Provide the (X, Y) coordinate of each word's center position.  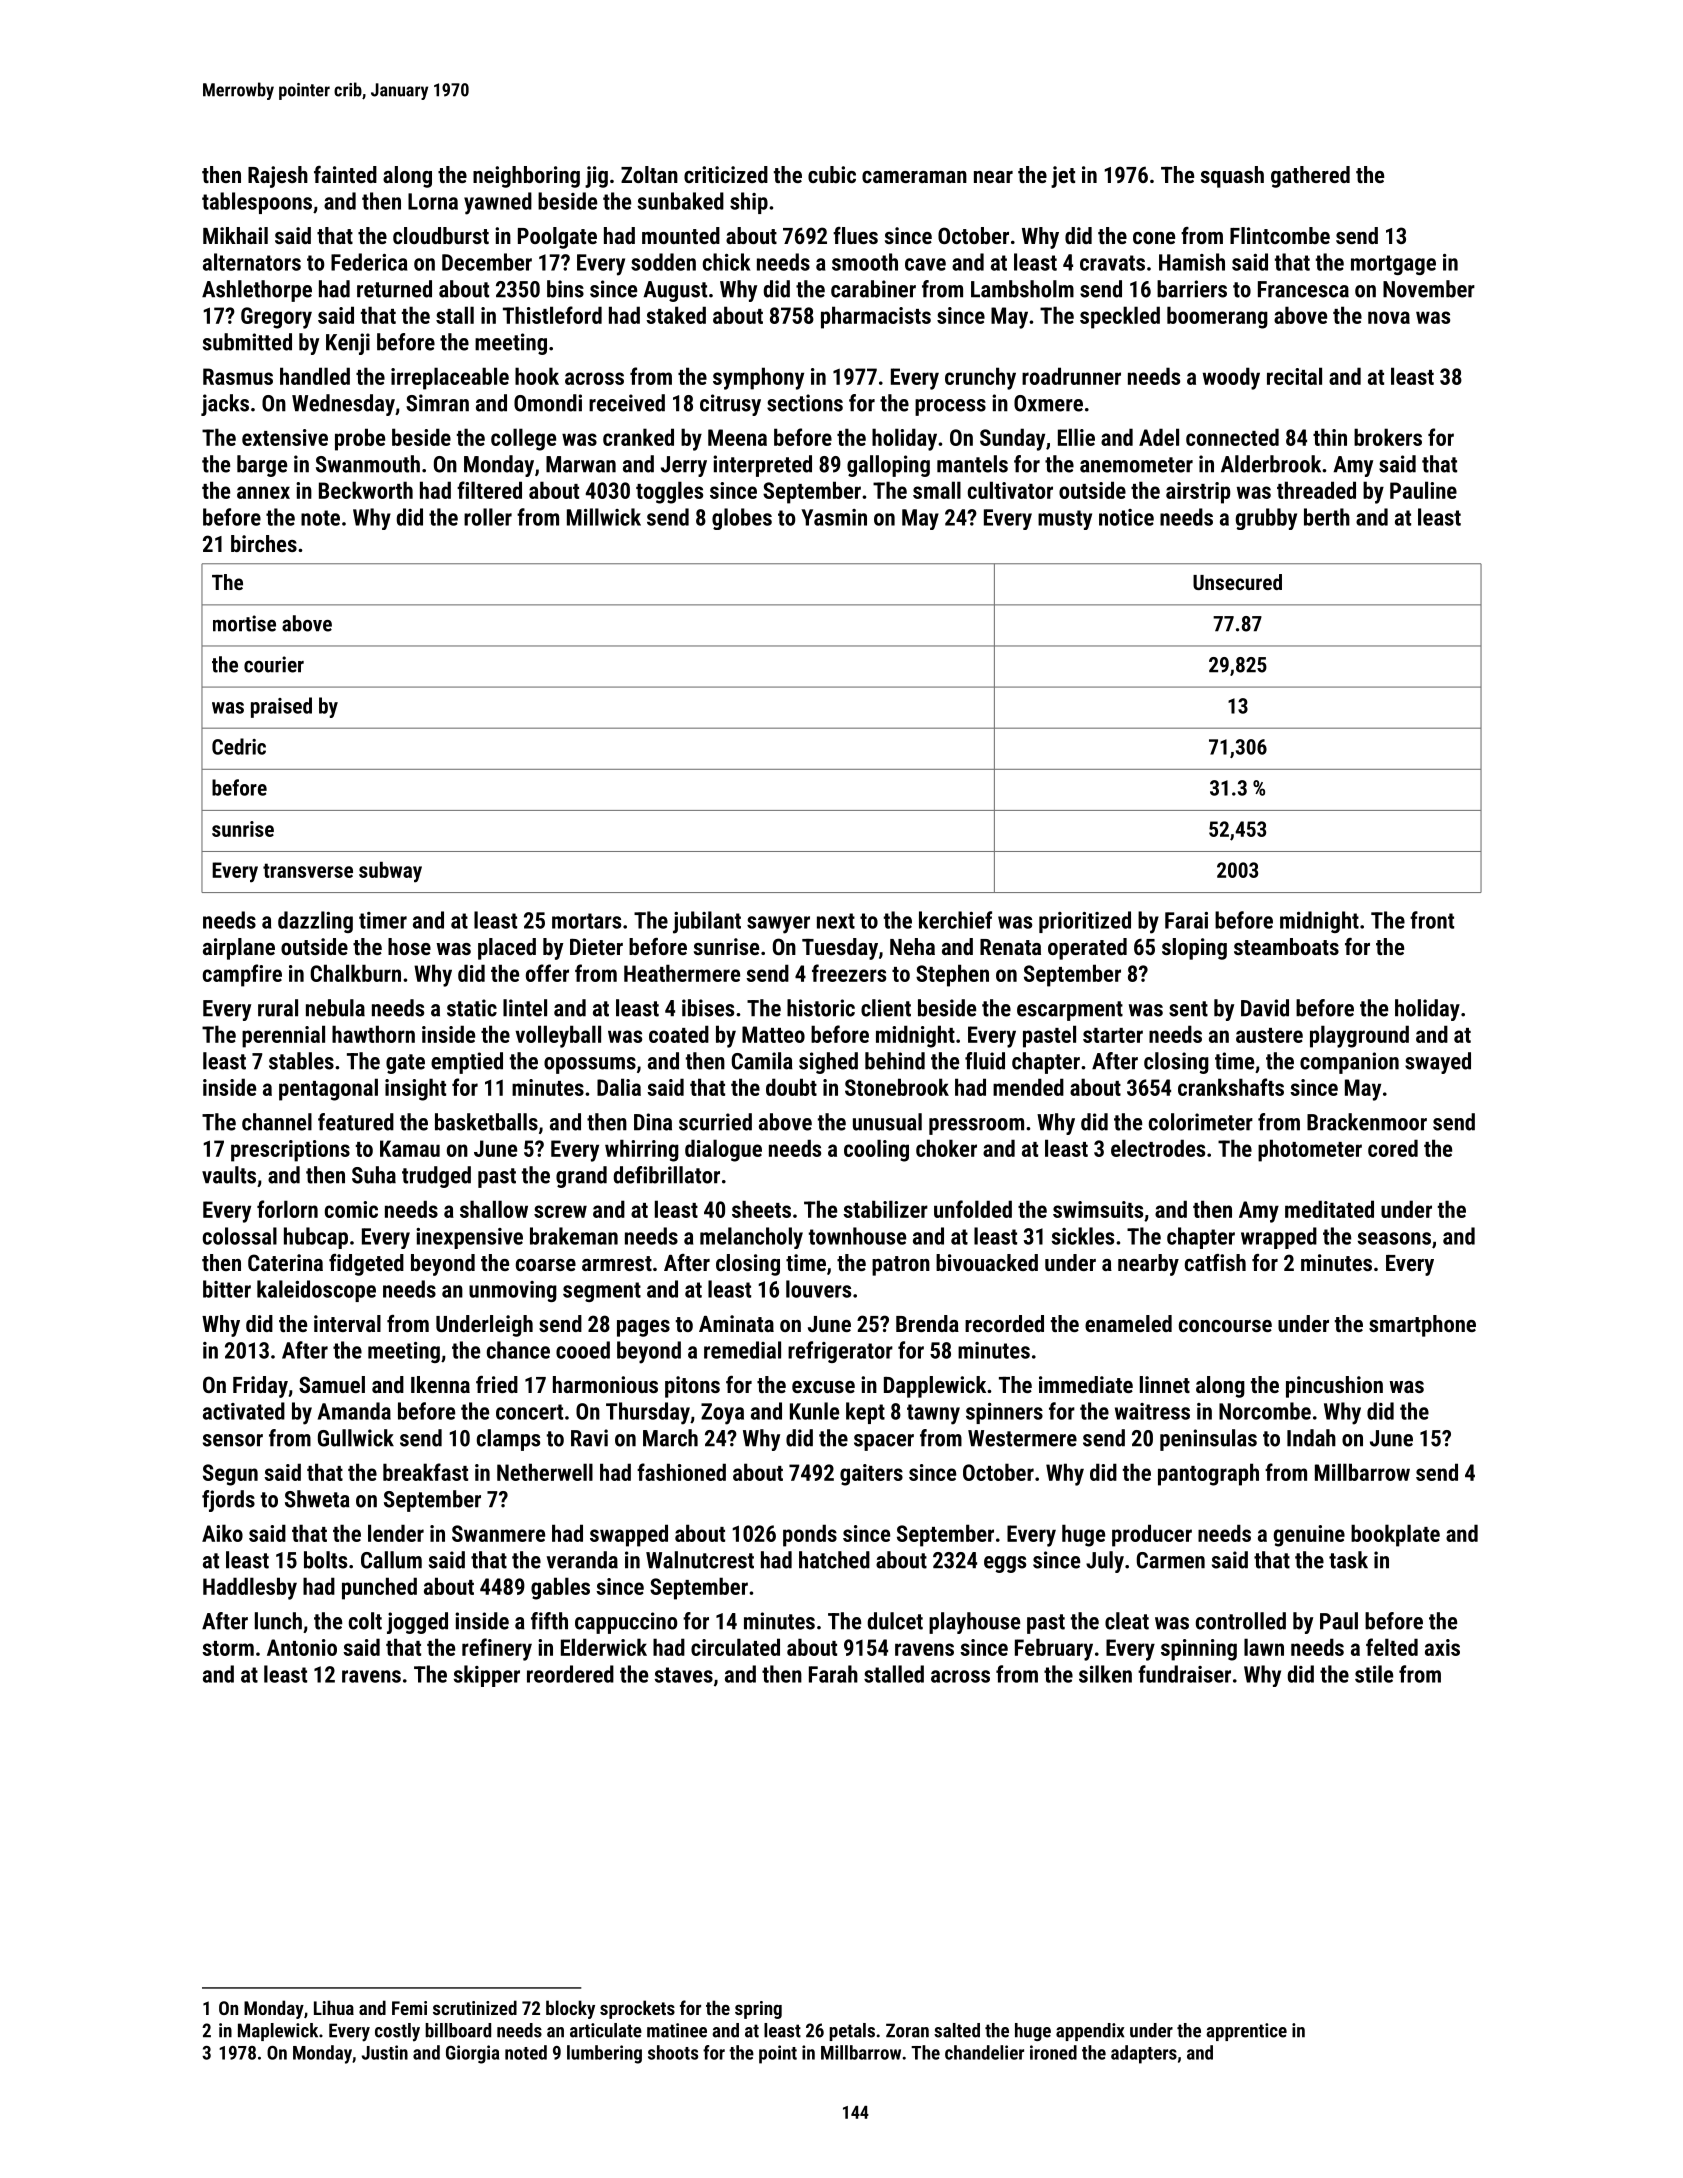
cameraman (914, 177)
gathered (1310, 177)
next (836, 921)
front (1432, 920)
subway (390, 872)
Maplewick (278, 2032)
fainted (345, 174)
